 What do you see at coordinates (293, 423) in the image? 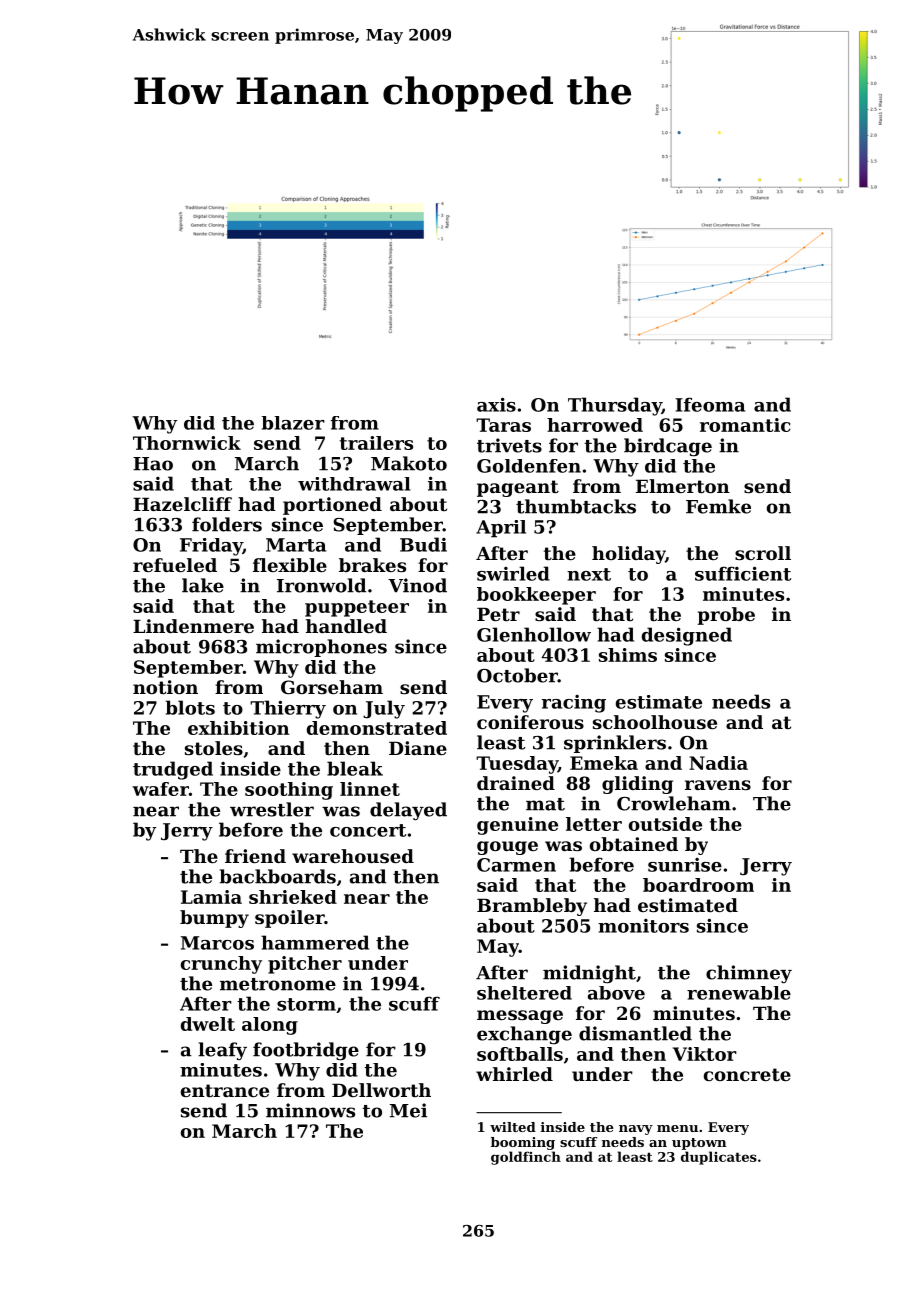
I see `blazer` at bounding box center [293, 423].
